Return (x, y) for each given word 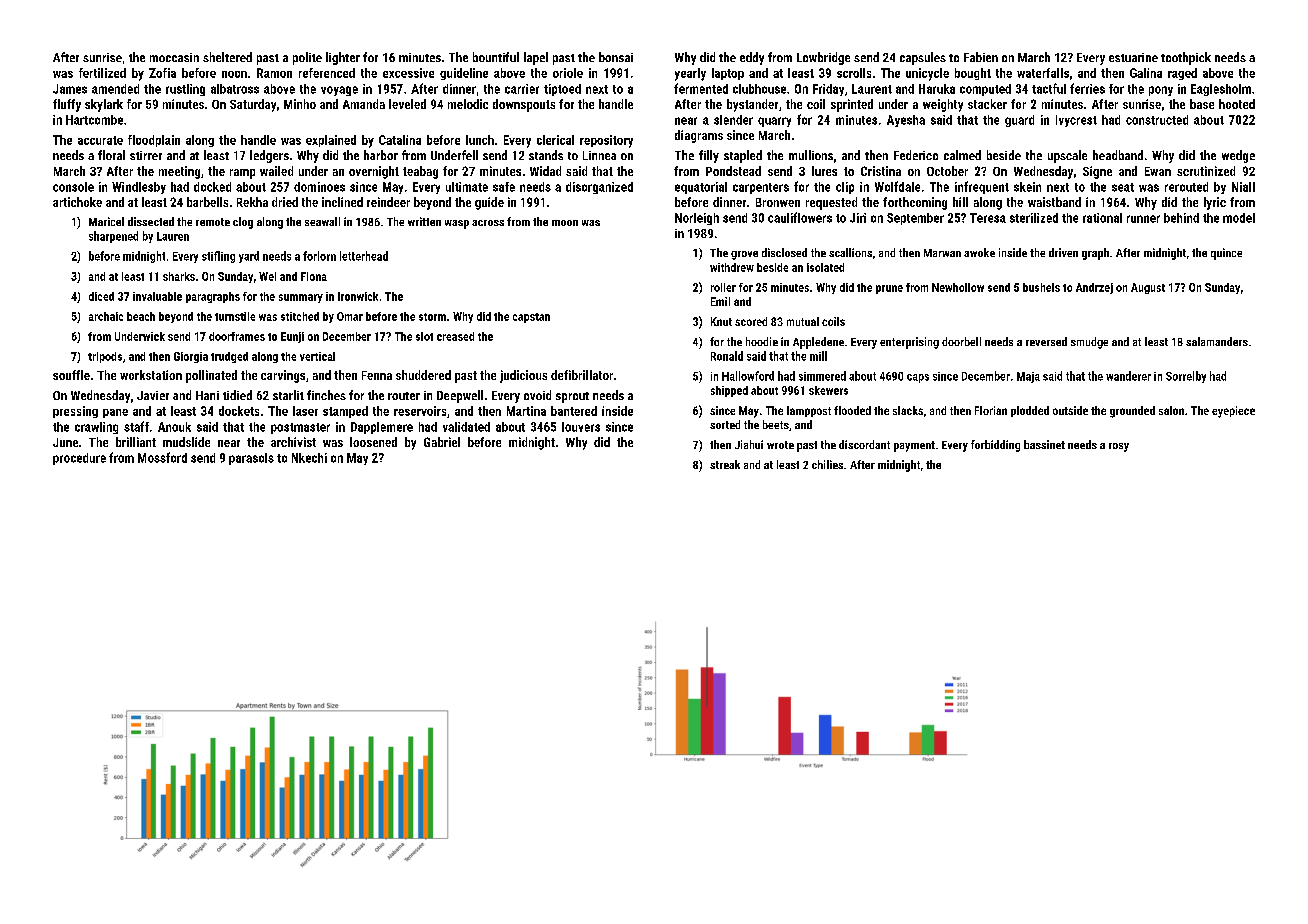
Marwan (942, 253)
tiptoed (562, 90)
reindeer (388, 202)
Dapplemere (382, 428)
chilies (827, 464)
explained (331, 141)
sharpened (113, 237)
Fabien (981, 57)
